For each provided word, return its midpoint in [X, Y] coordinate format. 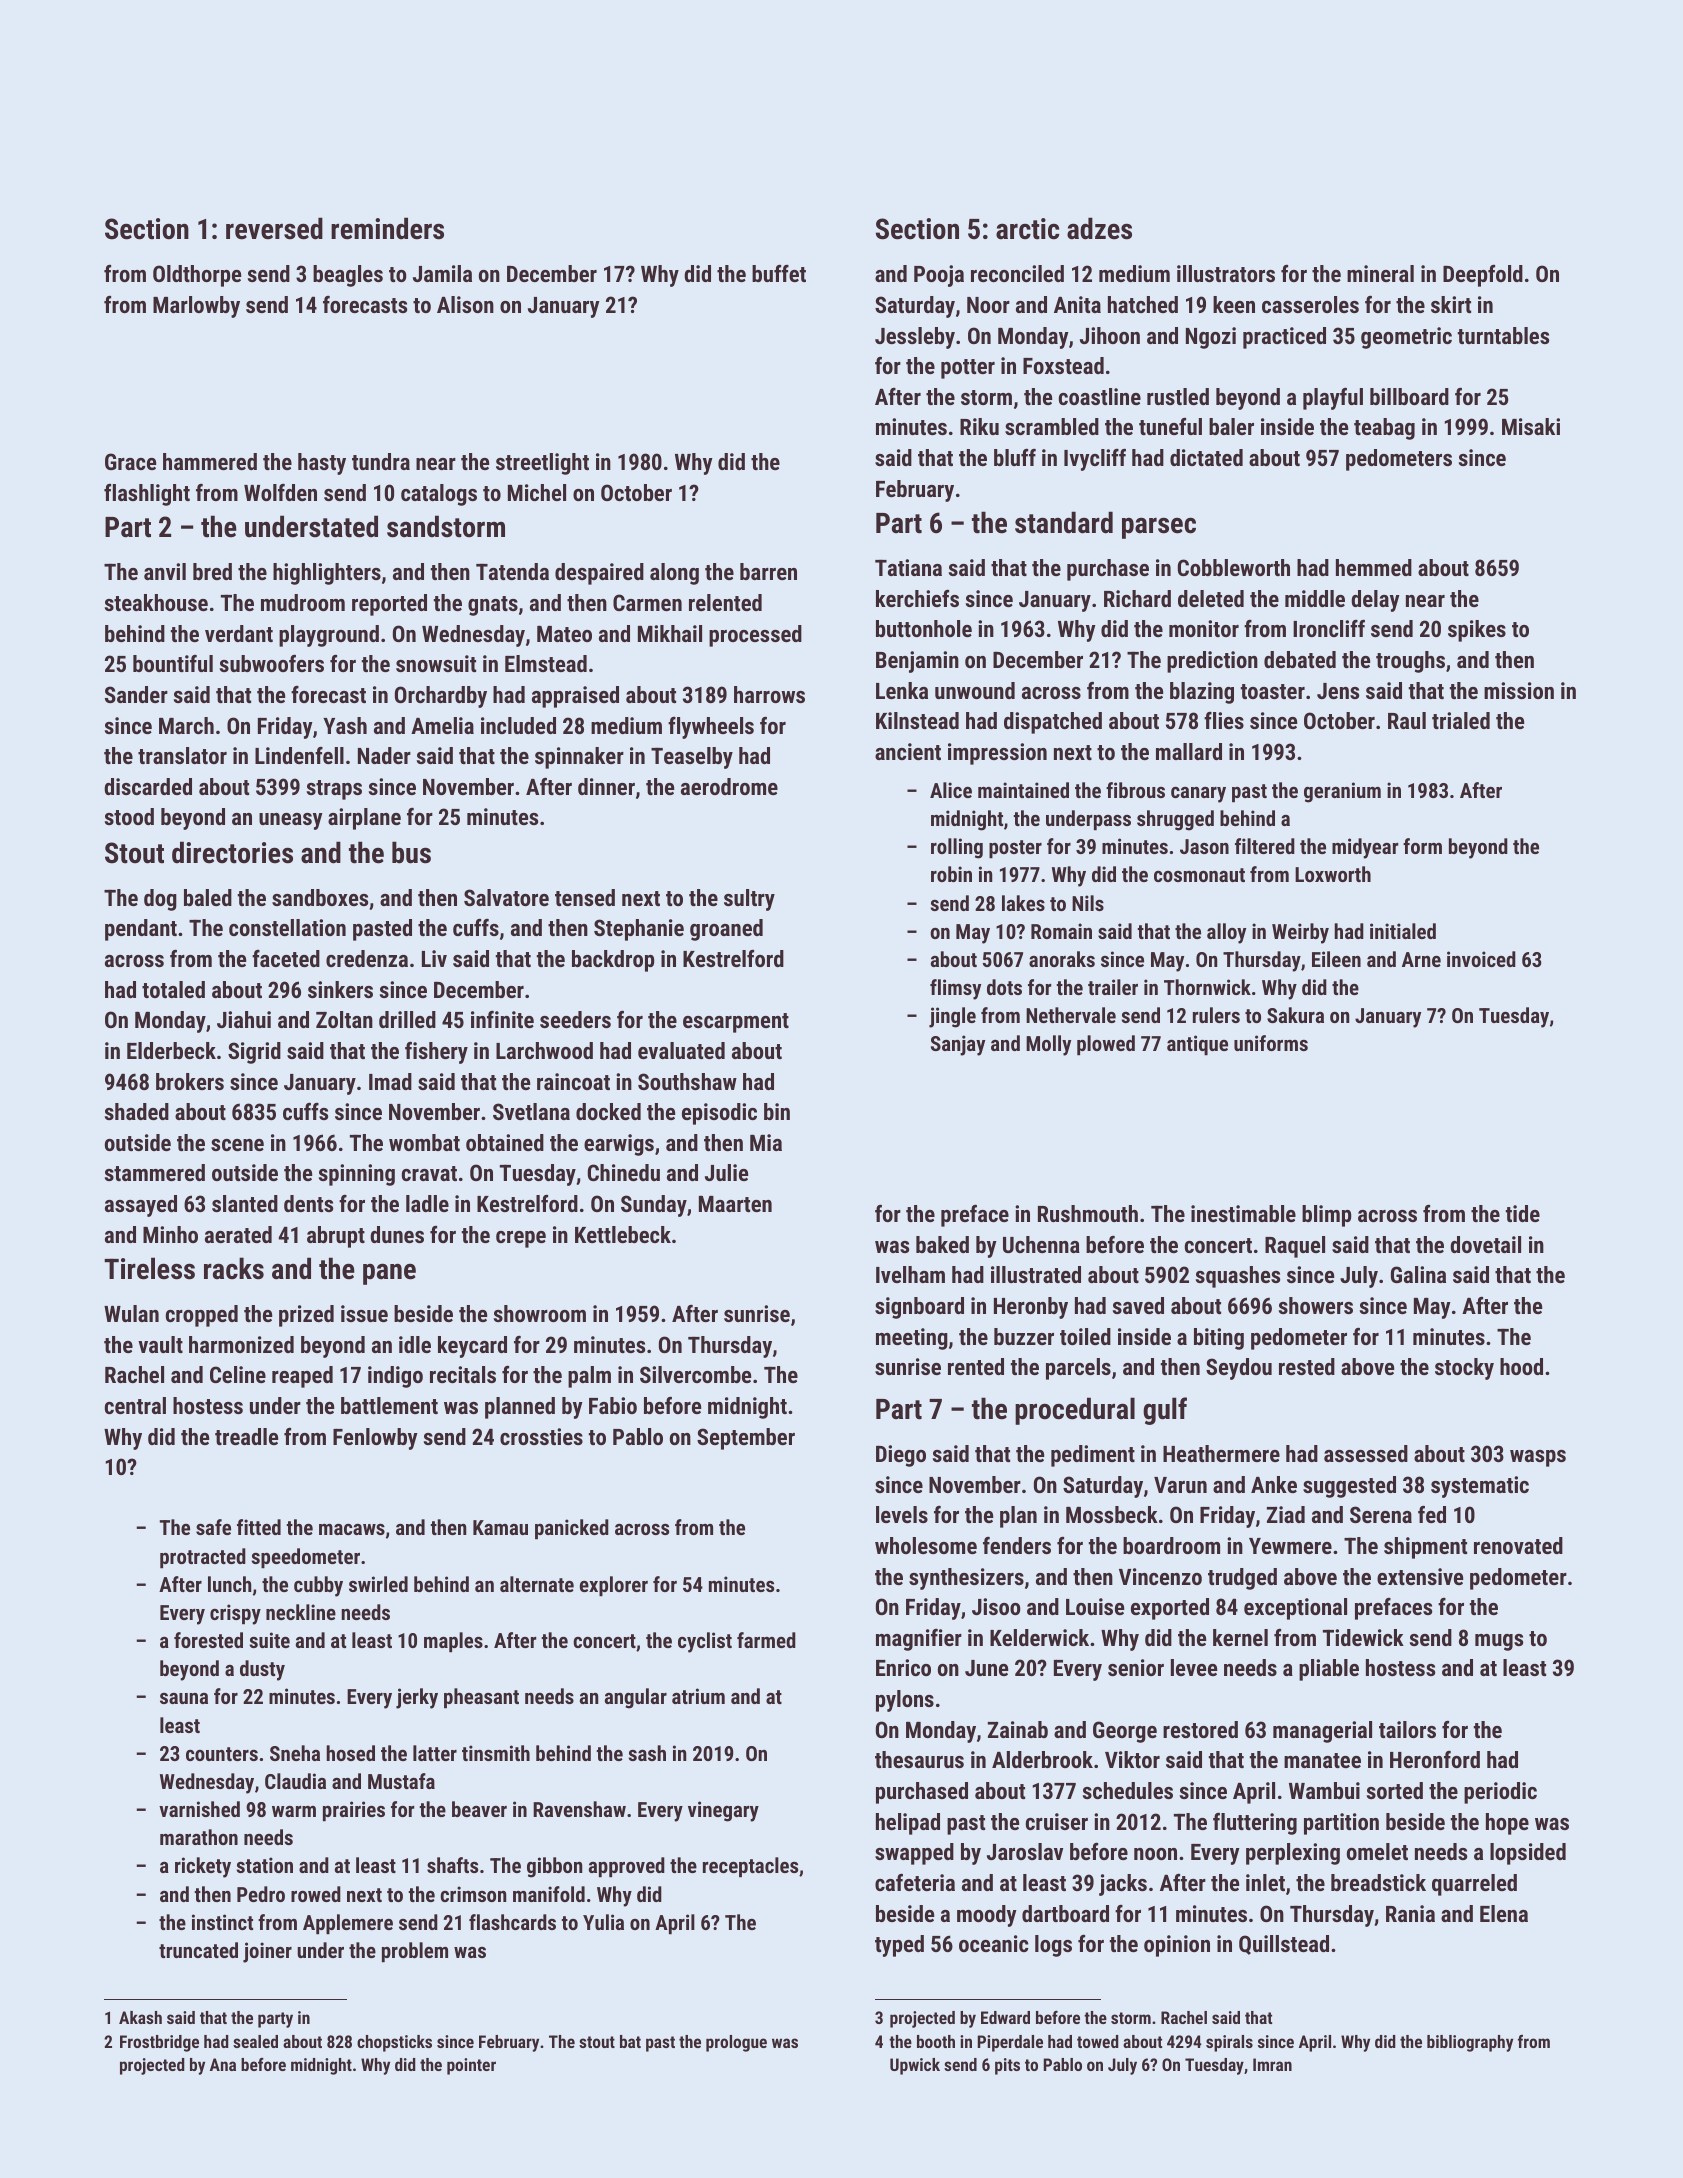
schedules [1128, 1790]
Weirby [1300, 933]
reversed [274, 228]
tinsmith [496, 1753]
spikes [1477, 631]
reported [389, 605]
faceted [286, 958]
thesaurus [919, 1759]
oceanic [993, 1943]
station [265, 1865]
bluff [1015, 457]
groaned [726, 930]
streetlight [542, 464]
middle [1315, 598]
